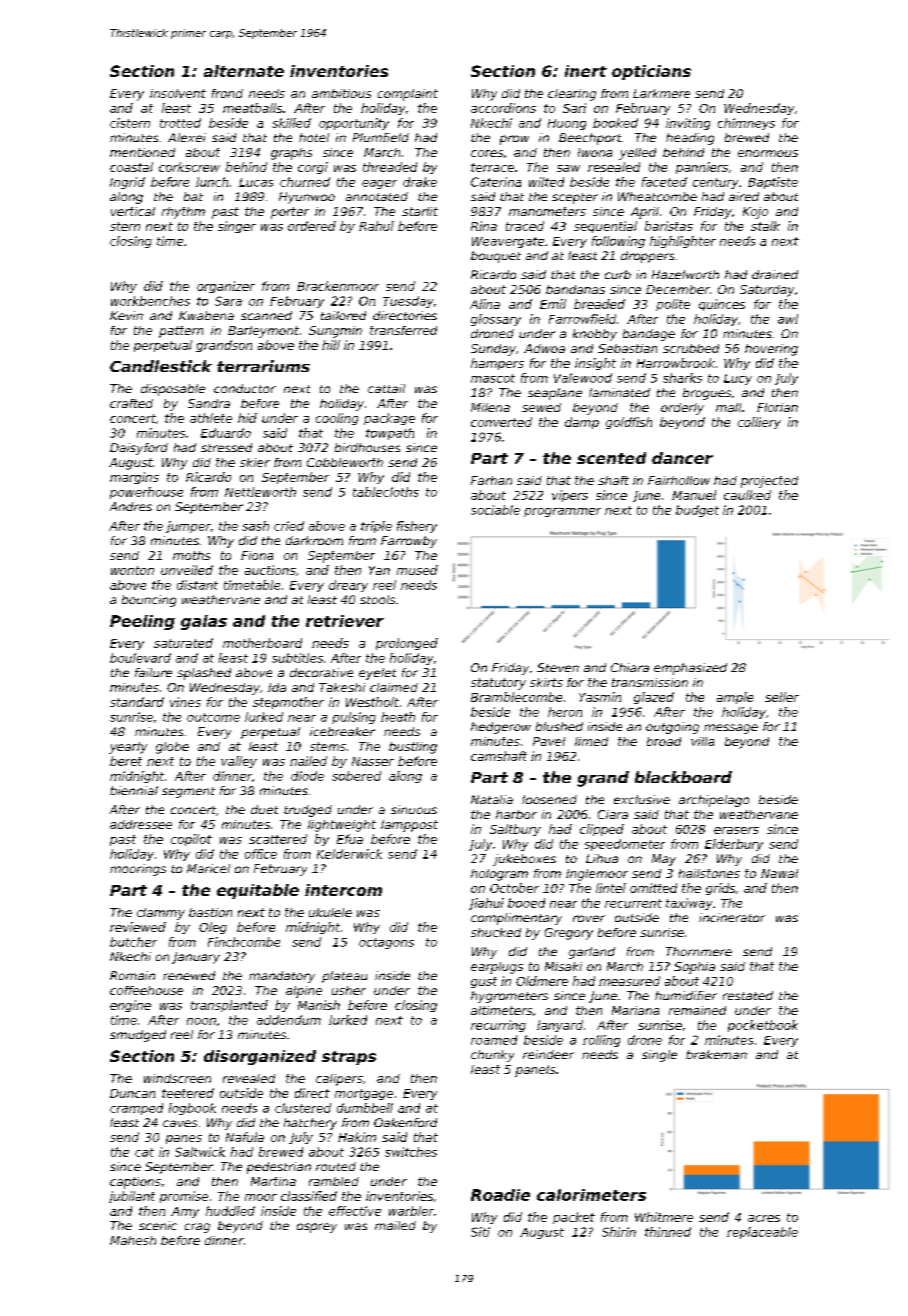  What do you see at coordinates (657, 196) in the document?
I see `Wheatcombe` at bounding box center [657, 196].
